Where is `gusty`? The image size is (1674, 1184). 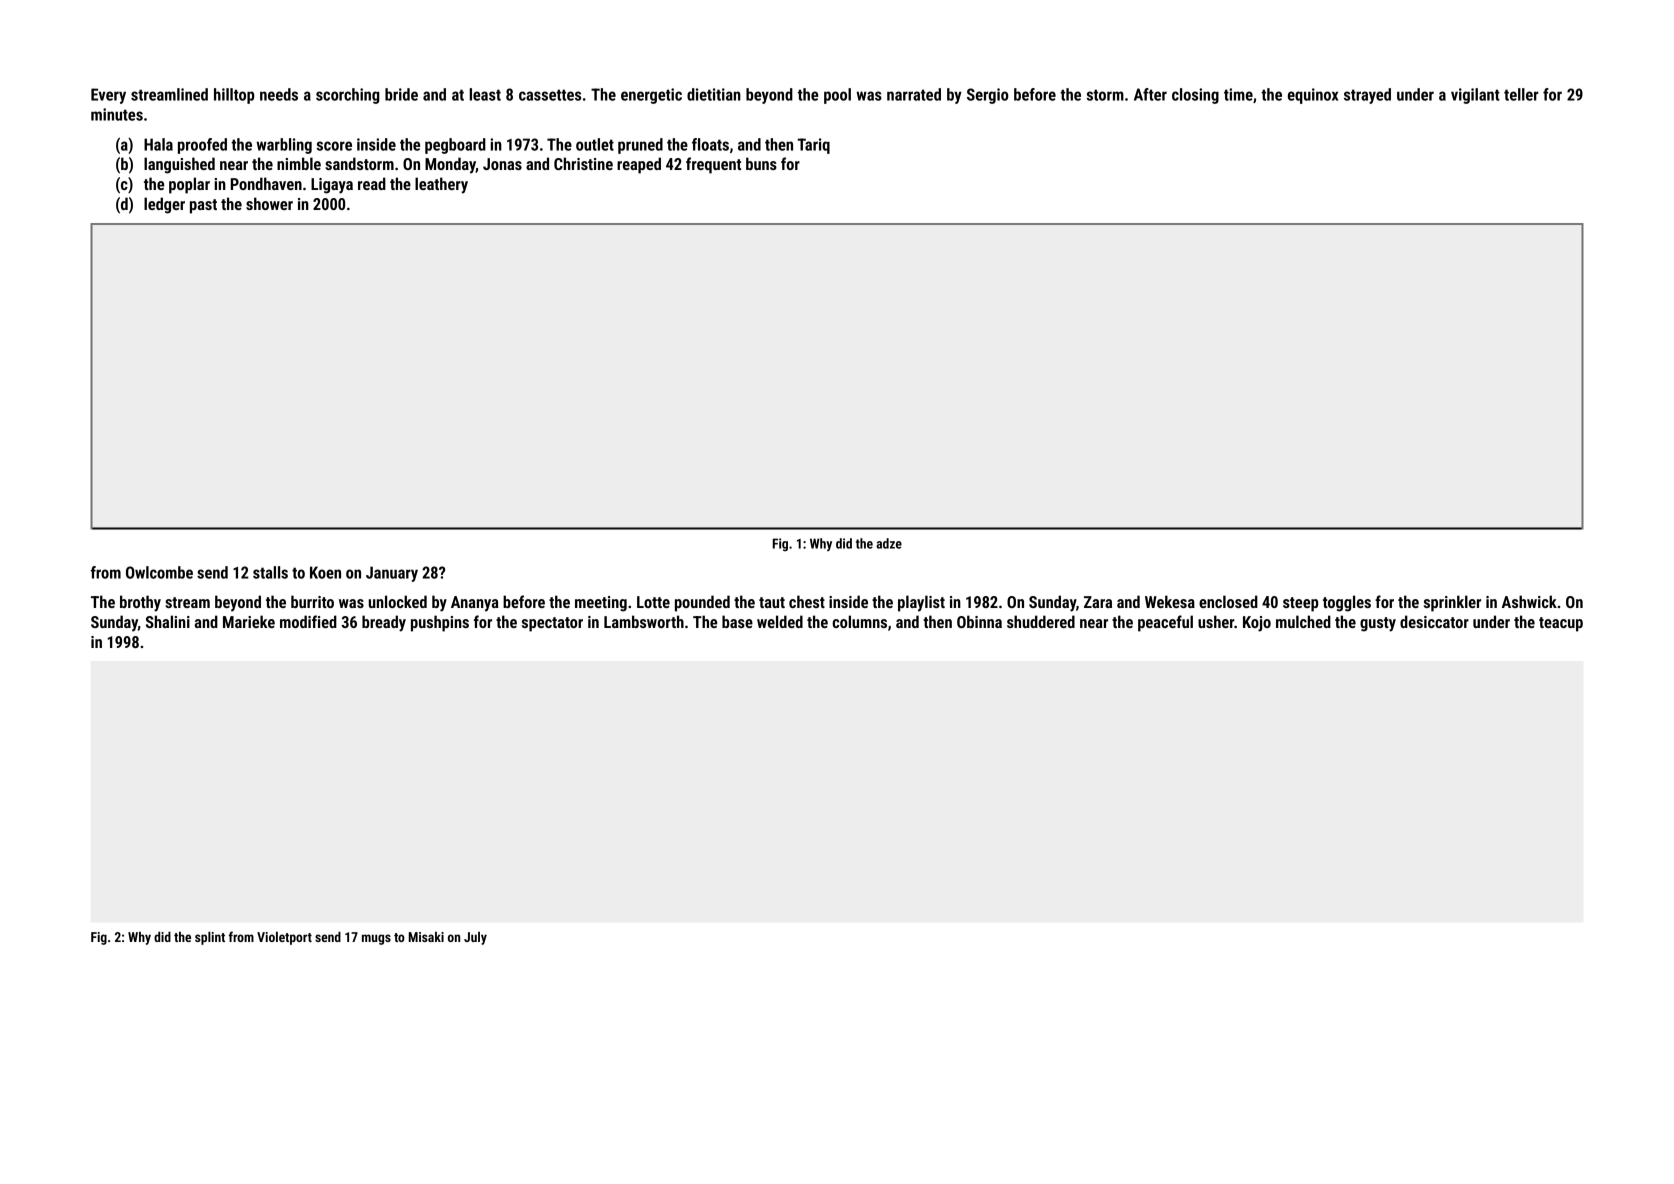 gusty is located at coordinates (1378, 624).
